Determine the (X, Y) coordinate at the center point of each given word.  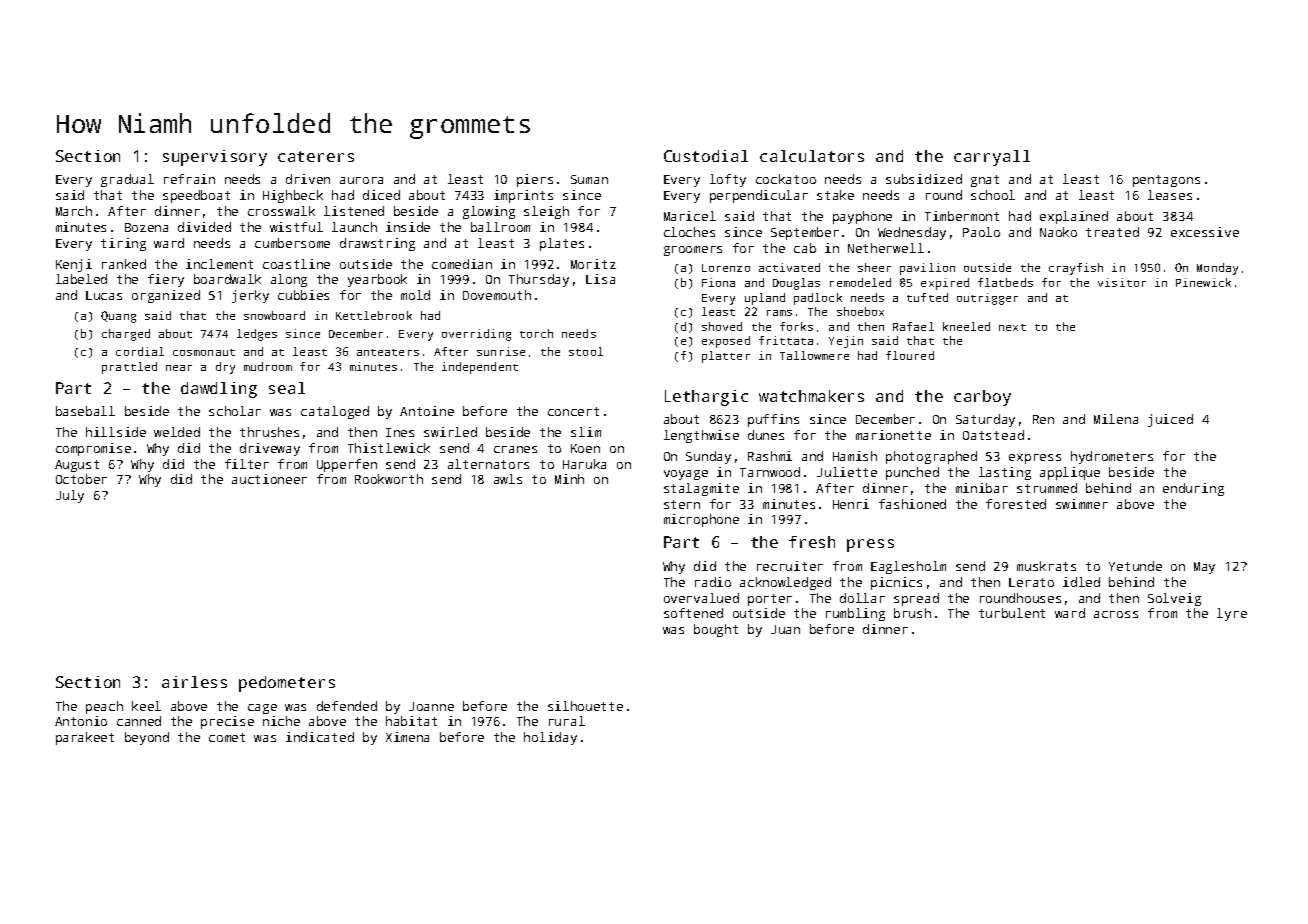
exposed (726, 342)
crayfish (1076, 269)
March (74, 211)
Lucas (104, 295)
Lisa (600, 279)
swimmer (1082, 504)
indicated (320, 737)
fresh (812, 542)
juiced (1170, 420)
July (70, 496)
